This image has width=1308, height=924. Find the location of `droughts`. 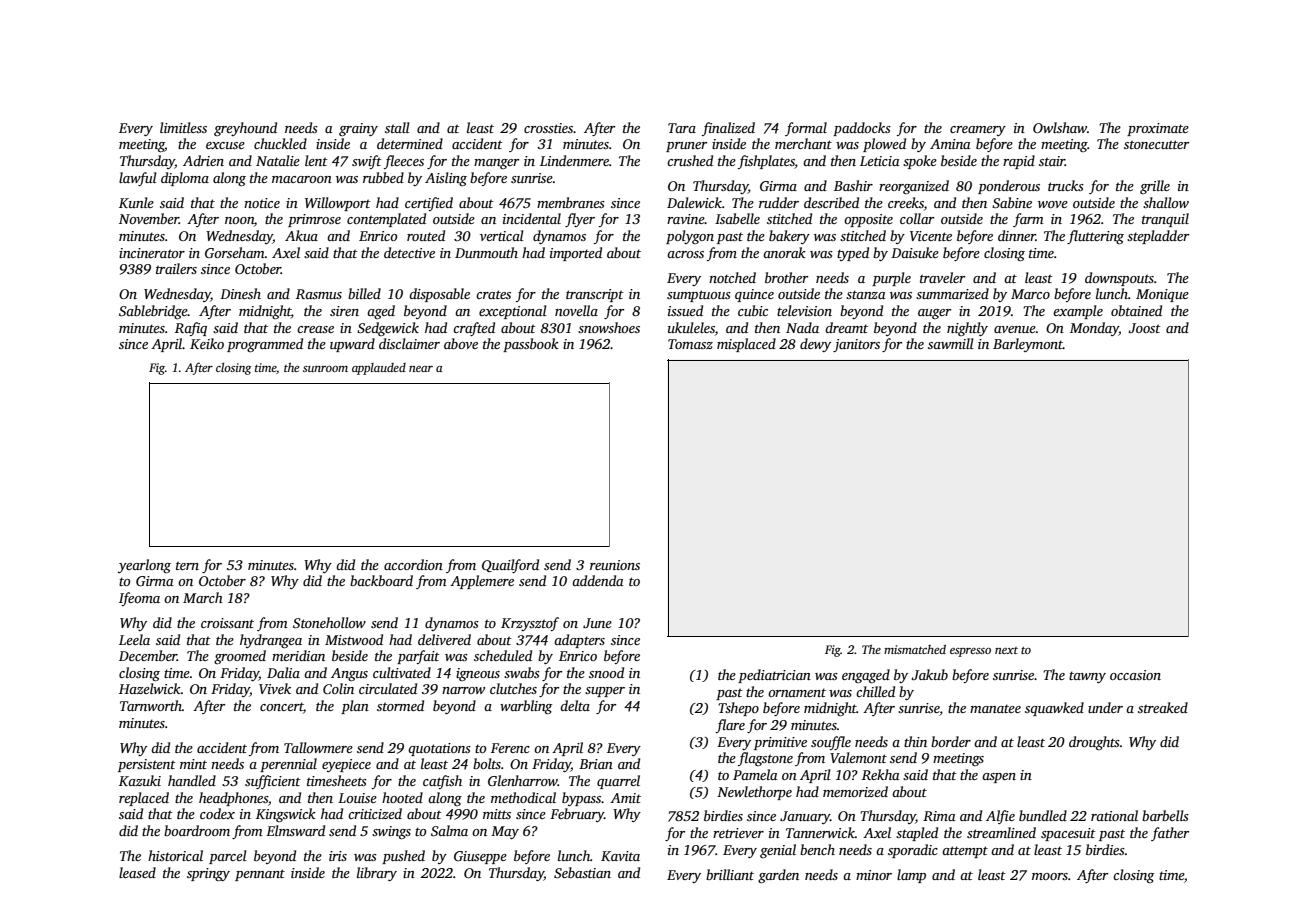

droughts is located at coordinates (1094, 743).
